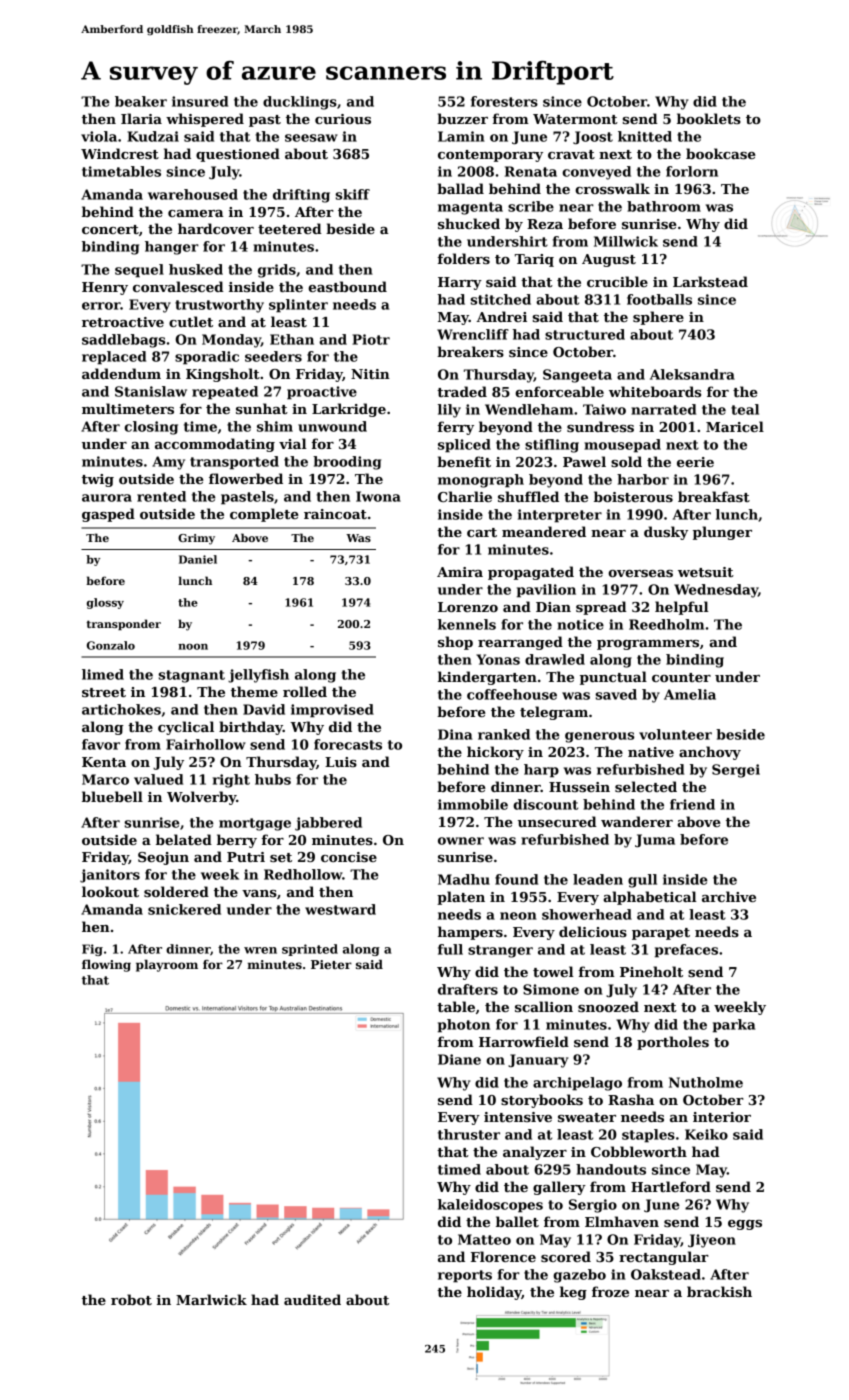 The image size is (849, 1400). What do you see at coordinates (462, 118) in the page?
I see `buzzer` at bounding box center [462, 118].
